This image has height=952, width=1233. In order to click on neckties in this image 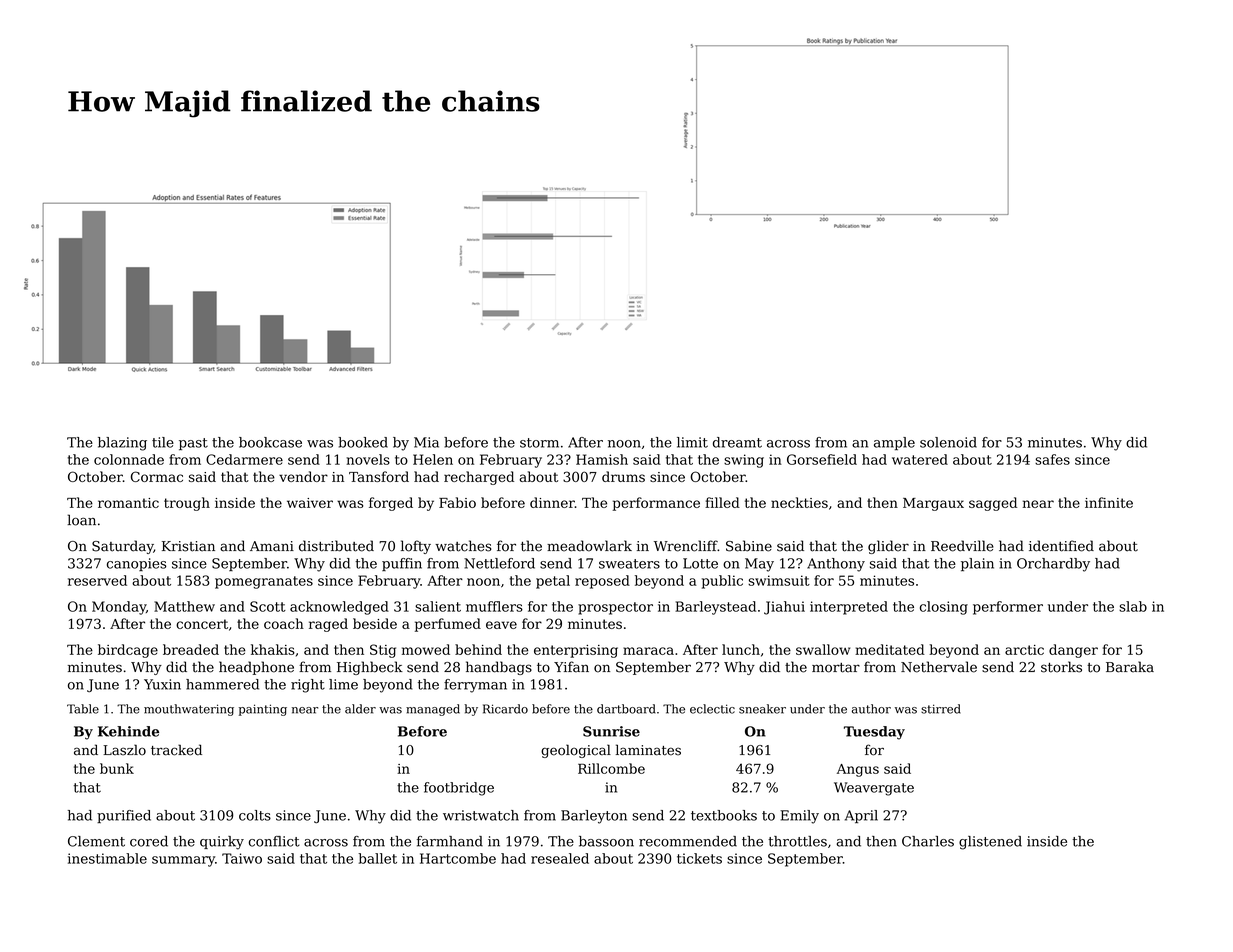, I will do `click(799, 502)`.
